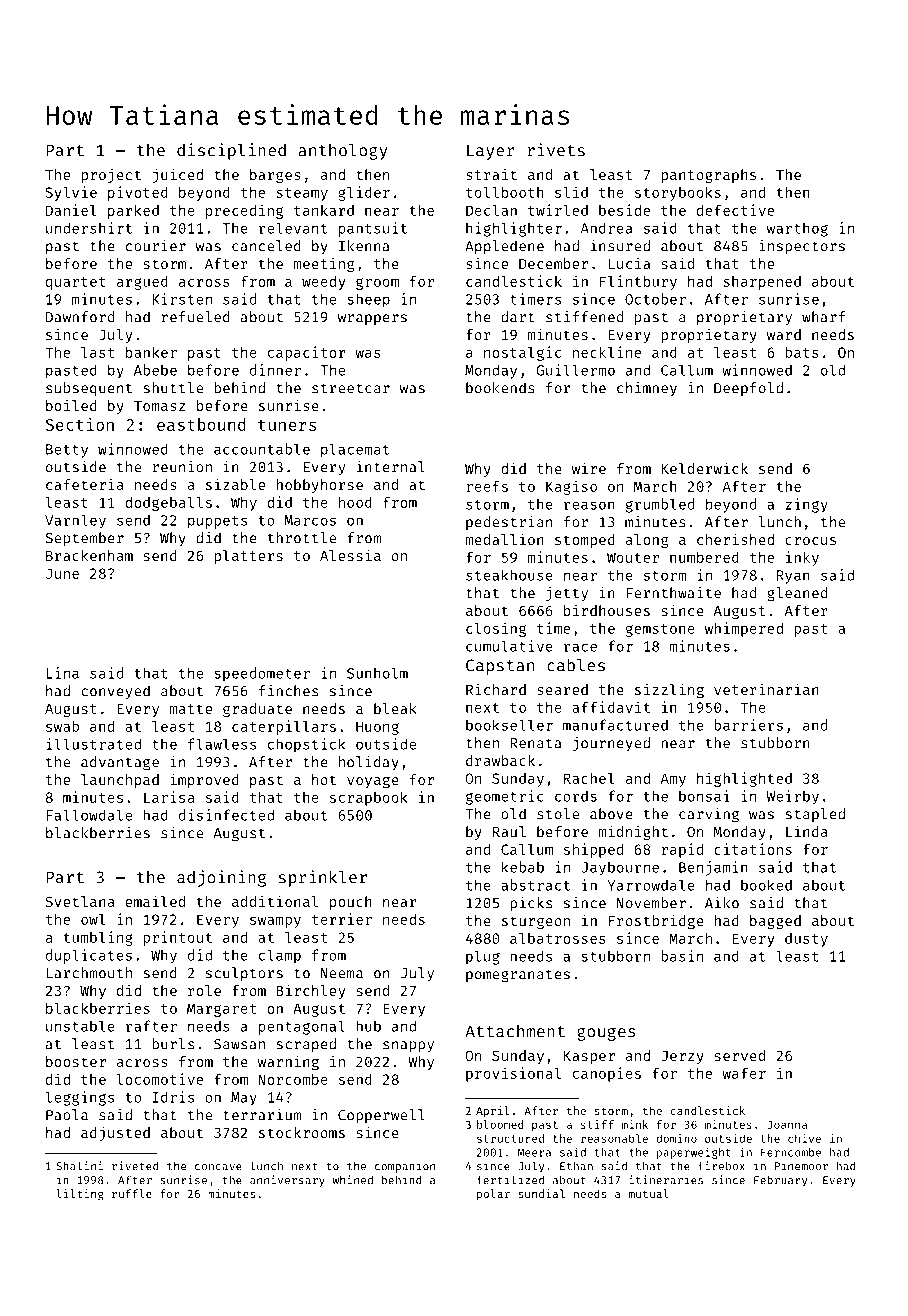  I want to click on eastbound, so click(201, 424).
